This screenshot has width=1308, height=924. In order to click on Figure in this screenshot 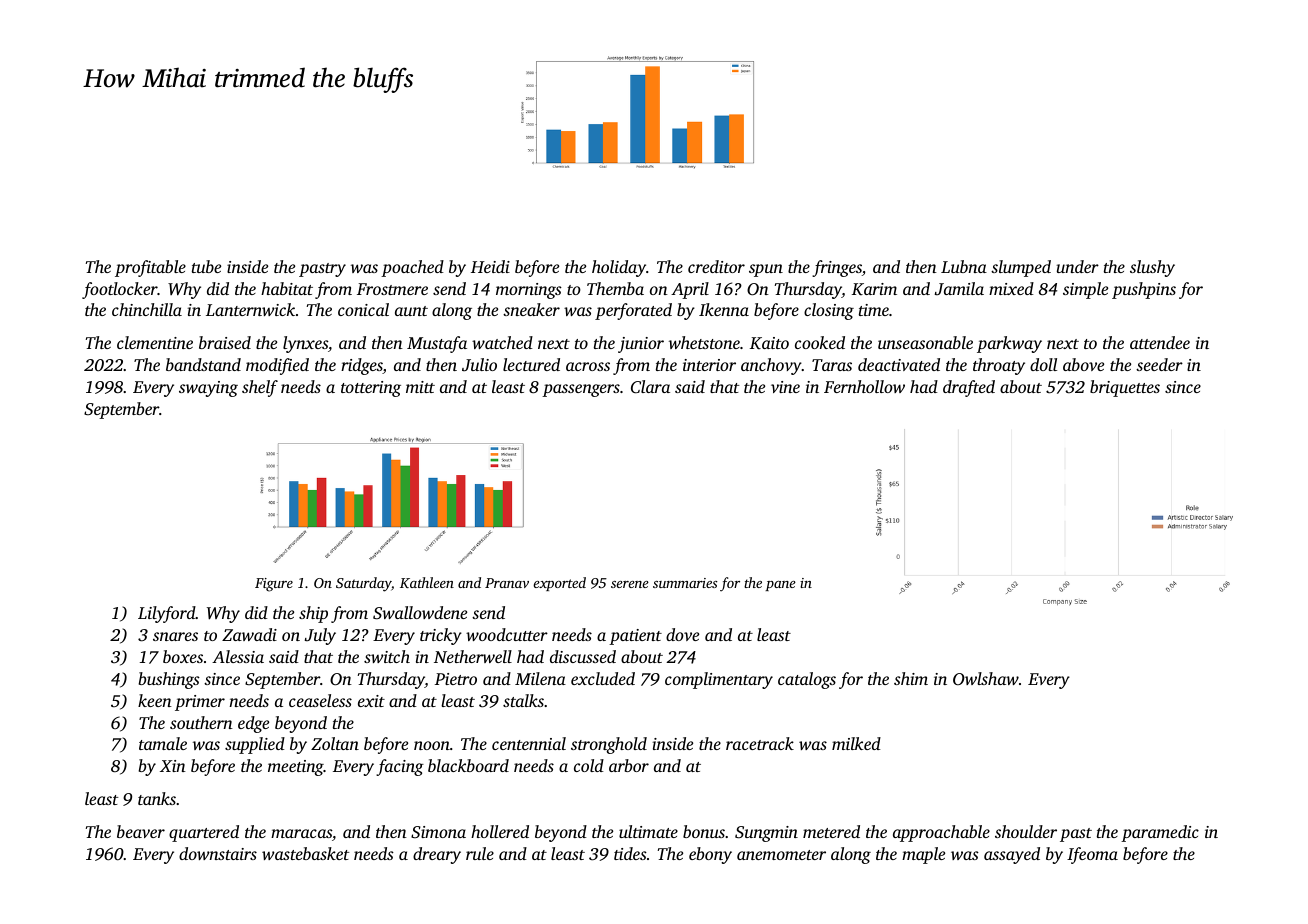, I will do `click(274, 585)`.
